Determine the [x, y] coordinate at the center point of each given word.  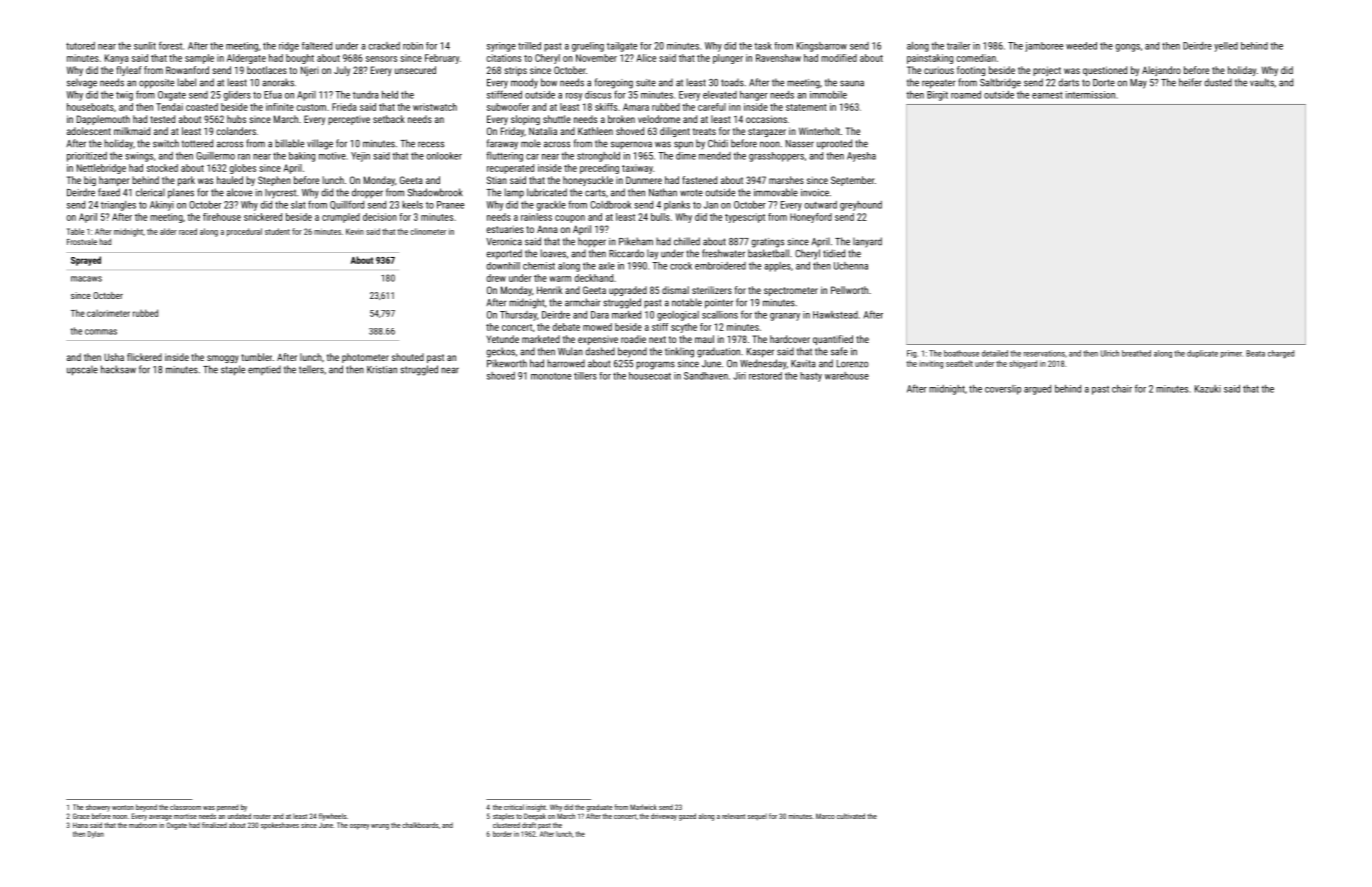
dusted [1218, 82]
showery [98, 808]
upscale [82, 370]
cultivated [851, 816]
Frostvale [82, 241]
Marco [825, 816]
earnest [1047, 95]
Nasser [800, 144]
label [186, 82]
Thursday [518, 316]
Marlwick [643, 807]
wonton [123, 807]
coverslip [1003, 390]
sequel [757, 817]
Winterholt [819, 131]
